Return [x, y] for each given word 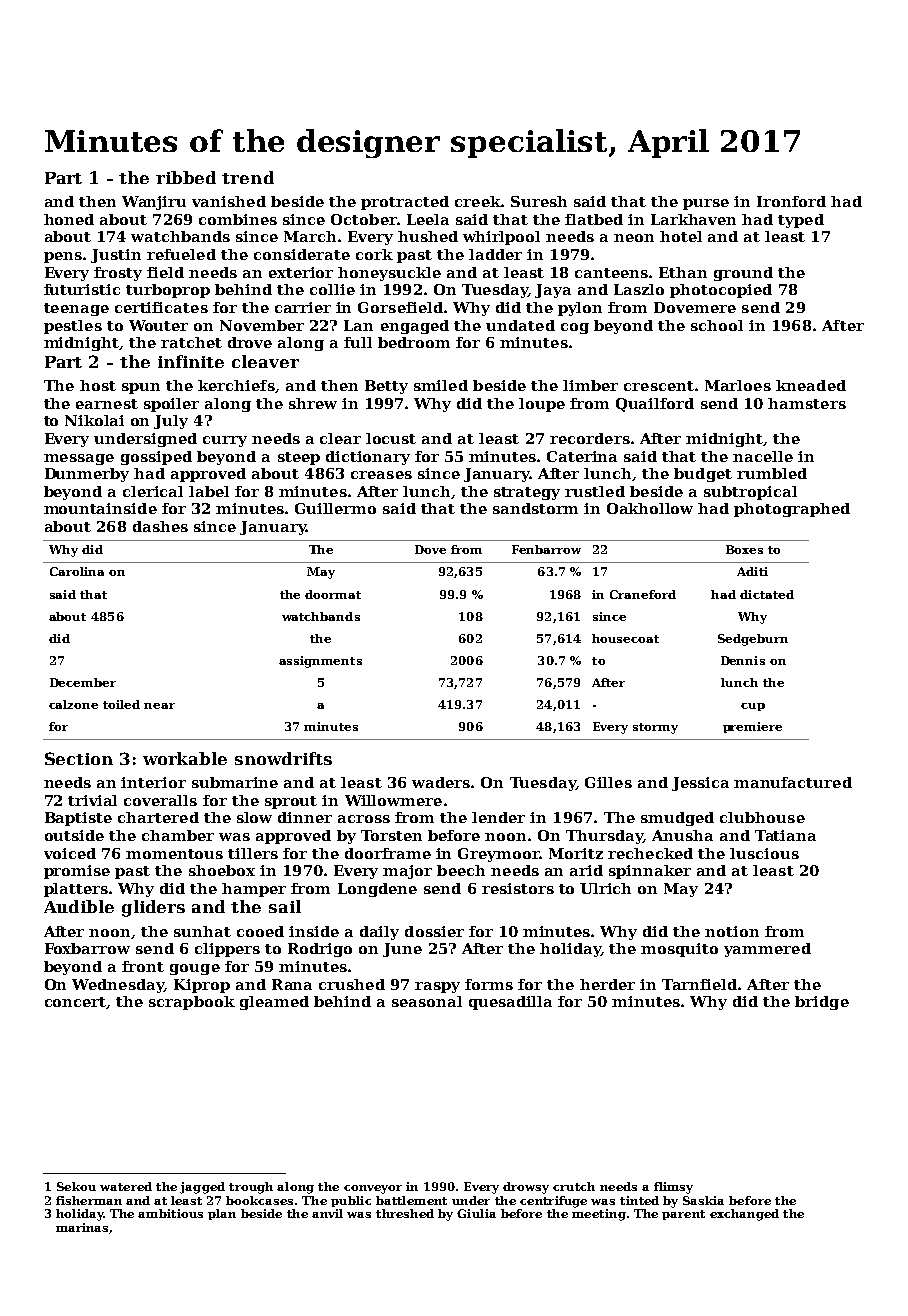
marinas [82, 1227]
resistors [518, 888]
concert [75, 1002]
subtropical [750, 493]
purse [706, 204]
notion [732, 931]
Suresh [539, 201]
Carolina [77, 571]
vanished [229, 201]
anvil [327, 1213]
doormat [333, 594]
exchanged [744, 1215]
